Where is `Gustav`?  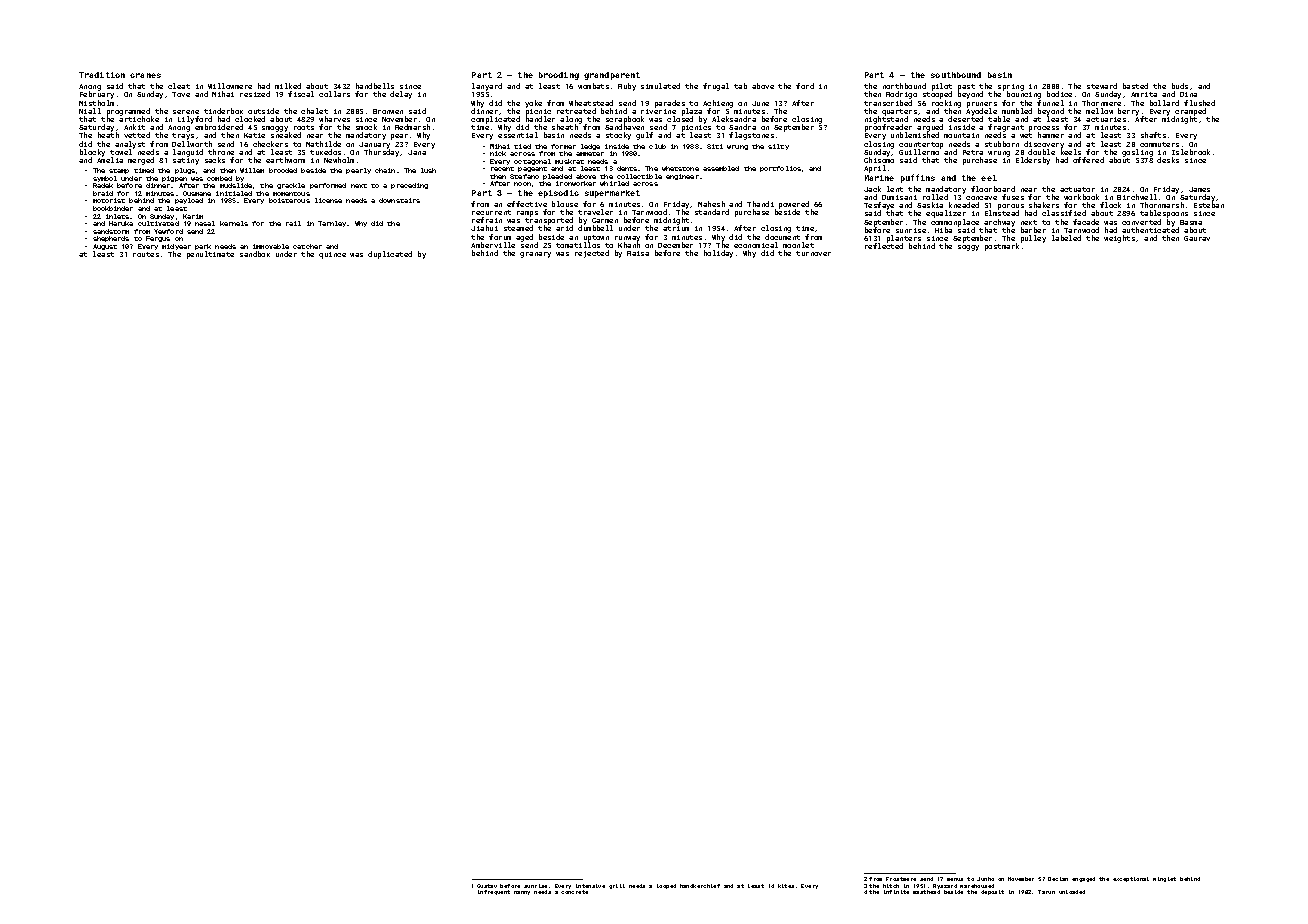
Gustav is located at coordinates (487, 886).
